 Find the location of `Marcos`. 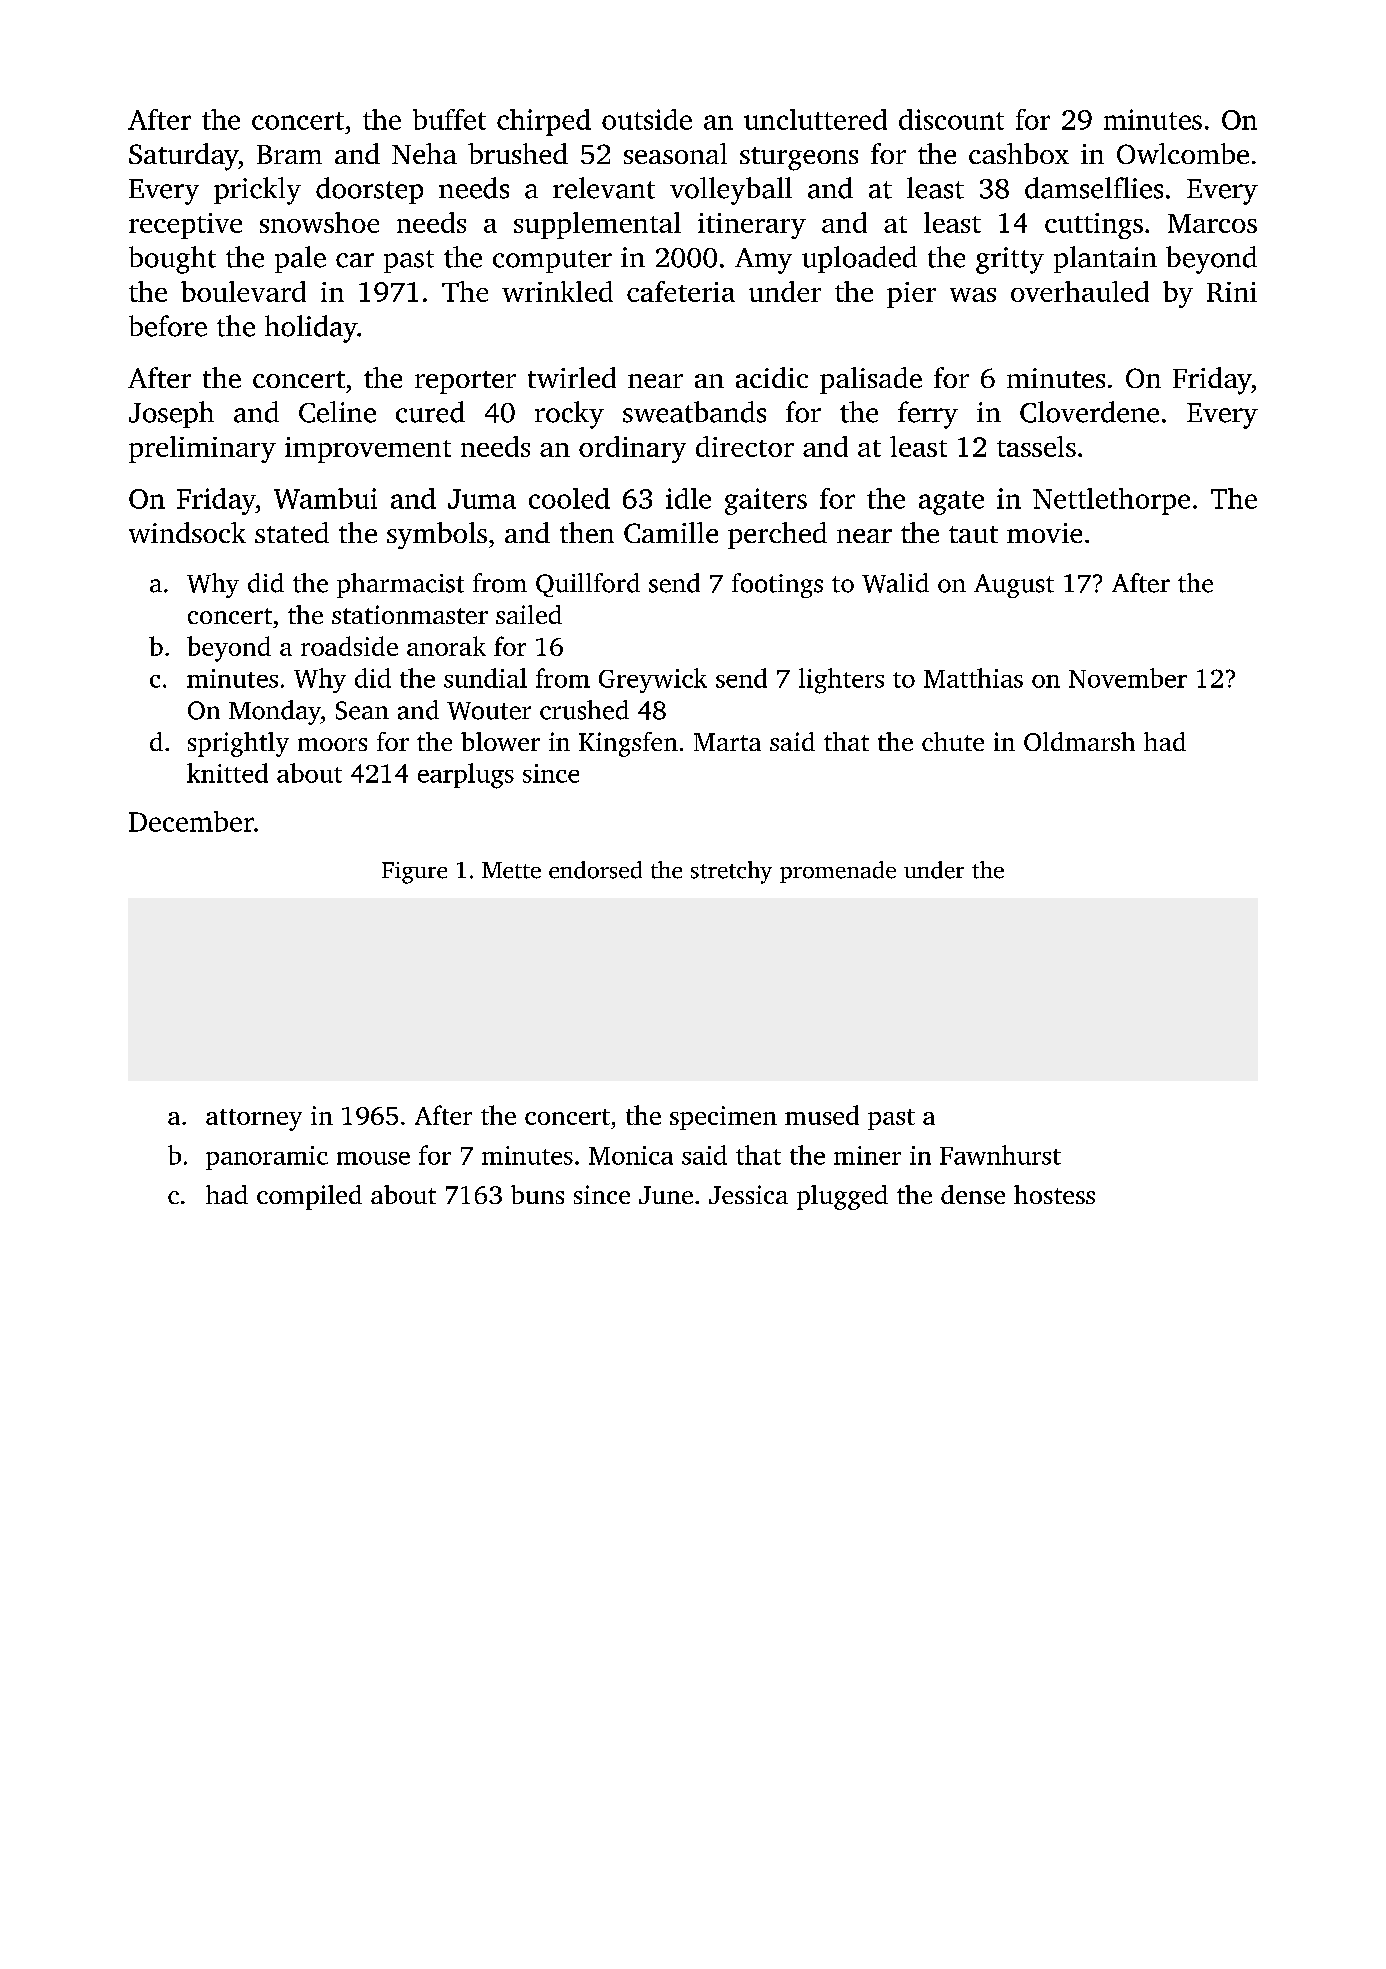

Marcos is located at coordinates (1212, 223).
